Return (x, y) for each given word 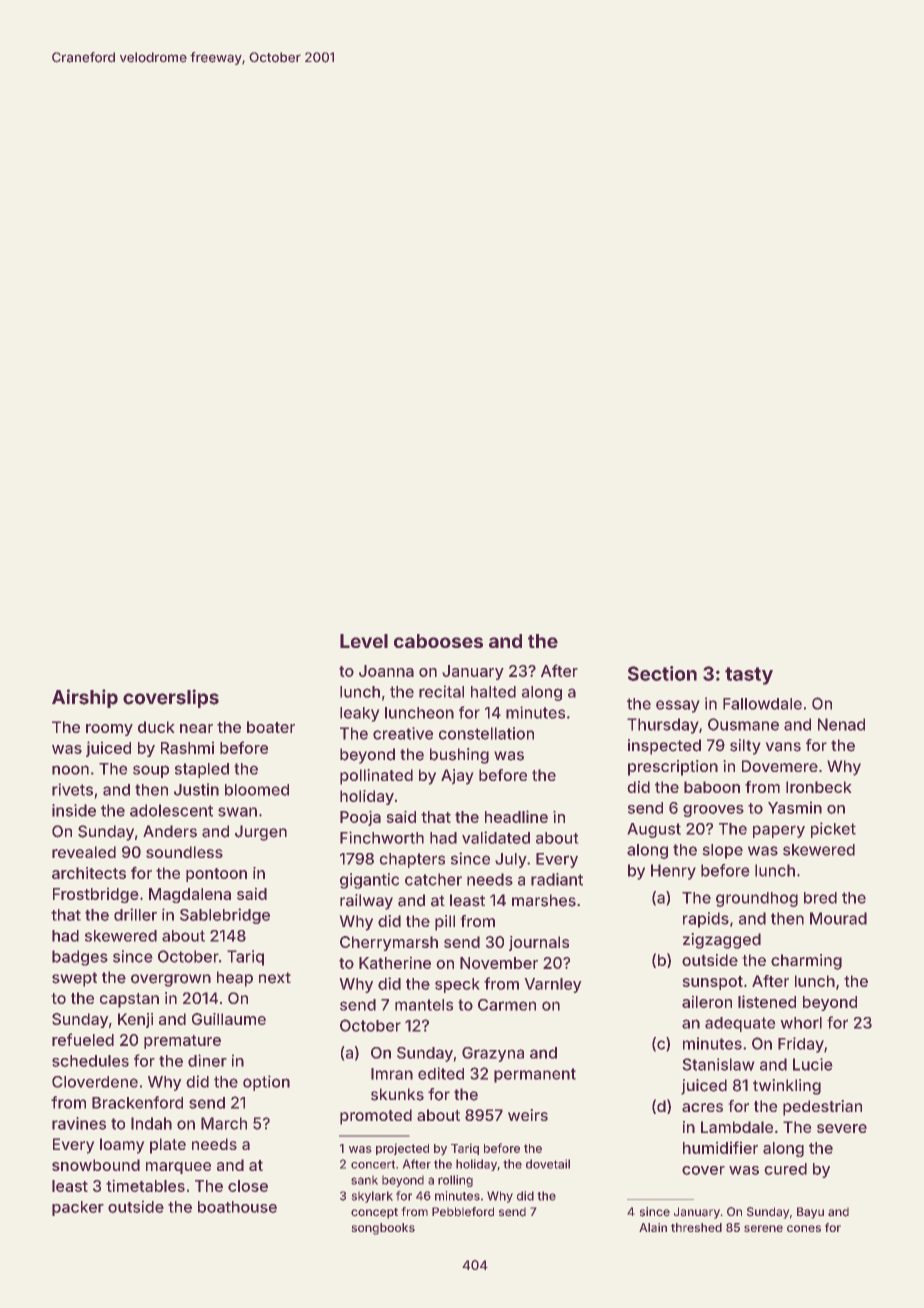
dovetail (548, 1164)
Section (662, 673)
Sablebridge (225, 916)
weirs (528, 1115)
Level (364, 641)
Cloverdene (95, 1082)
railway (366, 902)
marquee (178, 1168)
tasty (749, 676)
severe (842, 1128)
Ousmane (743, 724)
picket (833, 830)
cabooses (438, 641)
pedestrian (822, 1108)
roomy (109, 730)
